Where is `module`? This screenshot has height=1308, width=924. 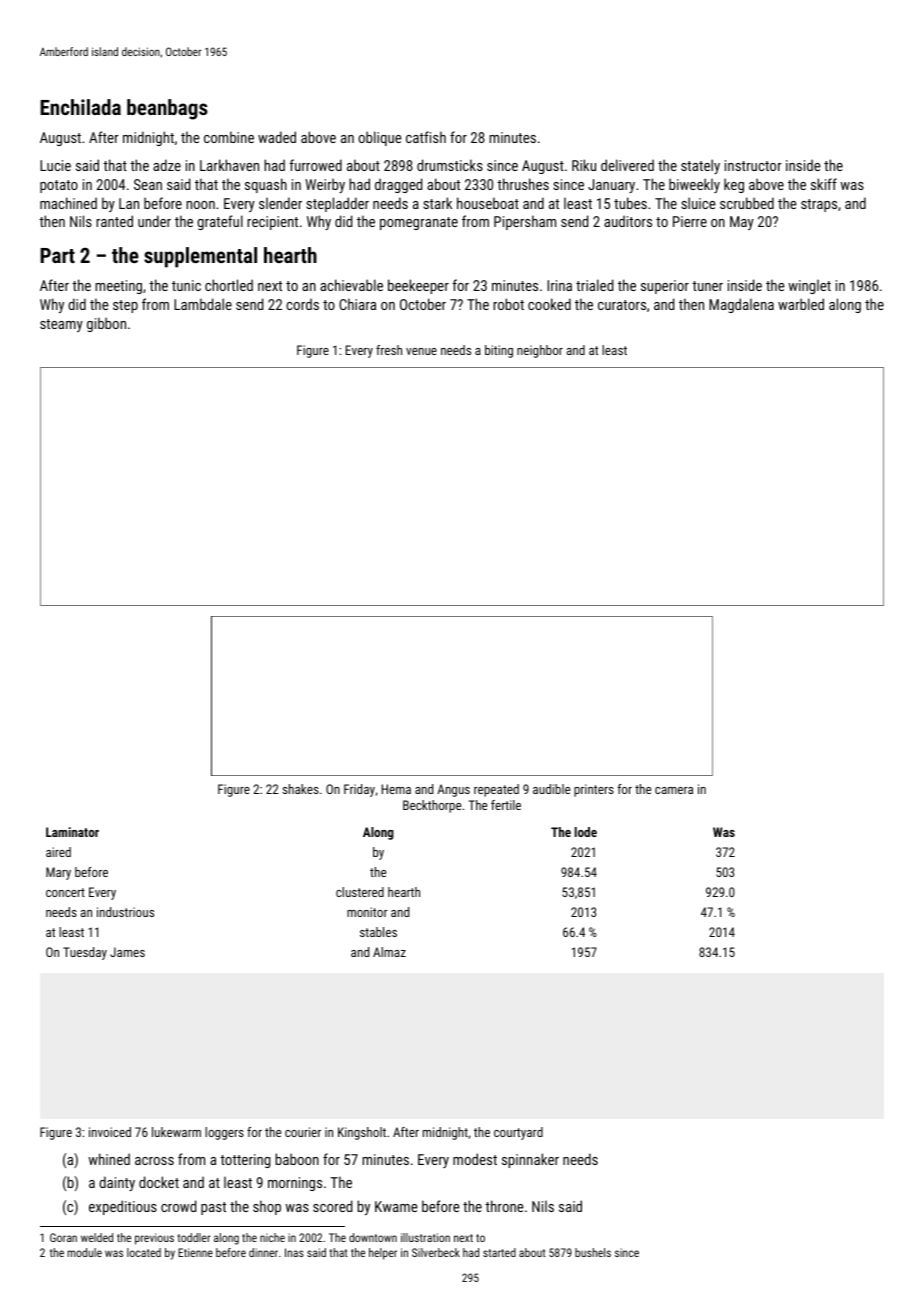
module is located at coordinates (85, 1252).
